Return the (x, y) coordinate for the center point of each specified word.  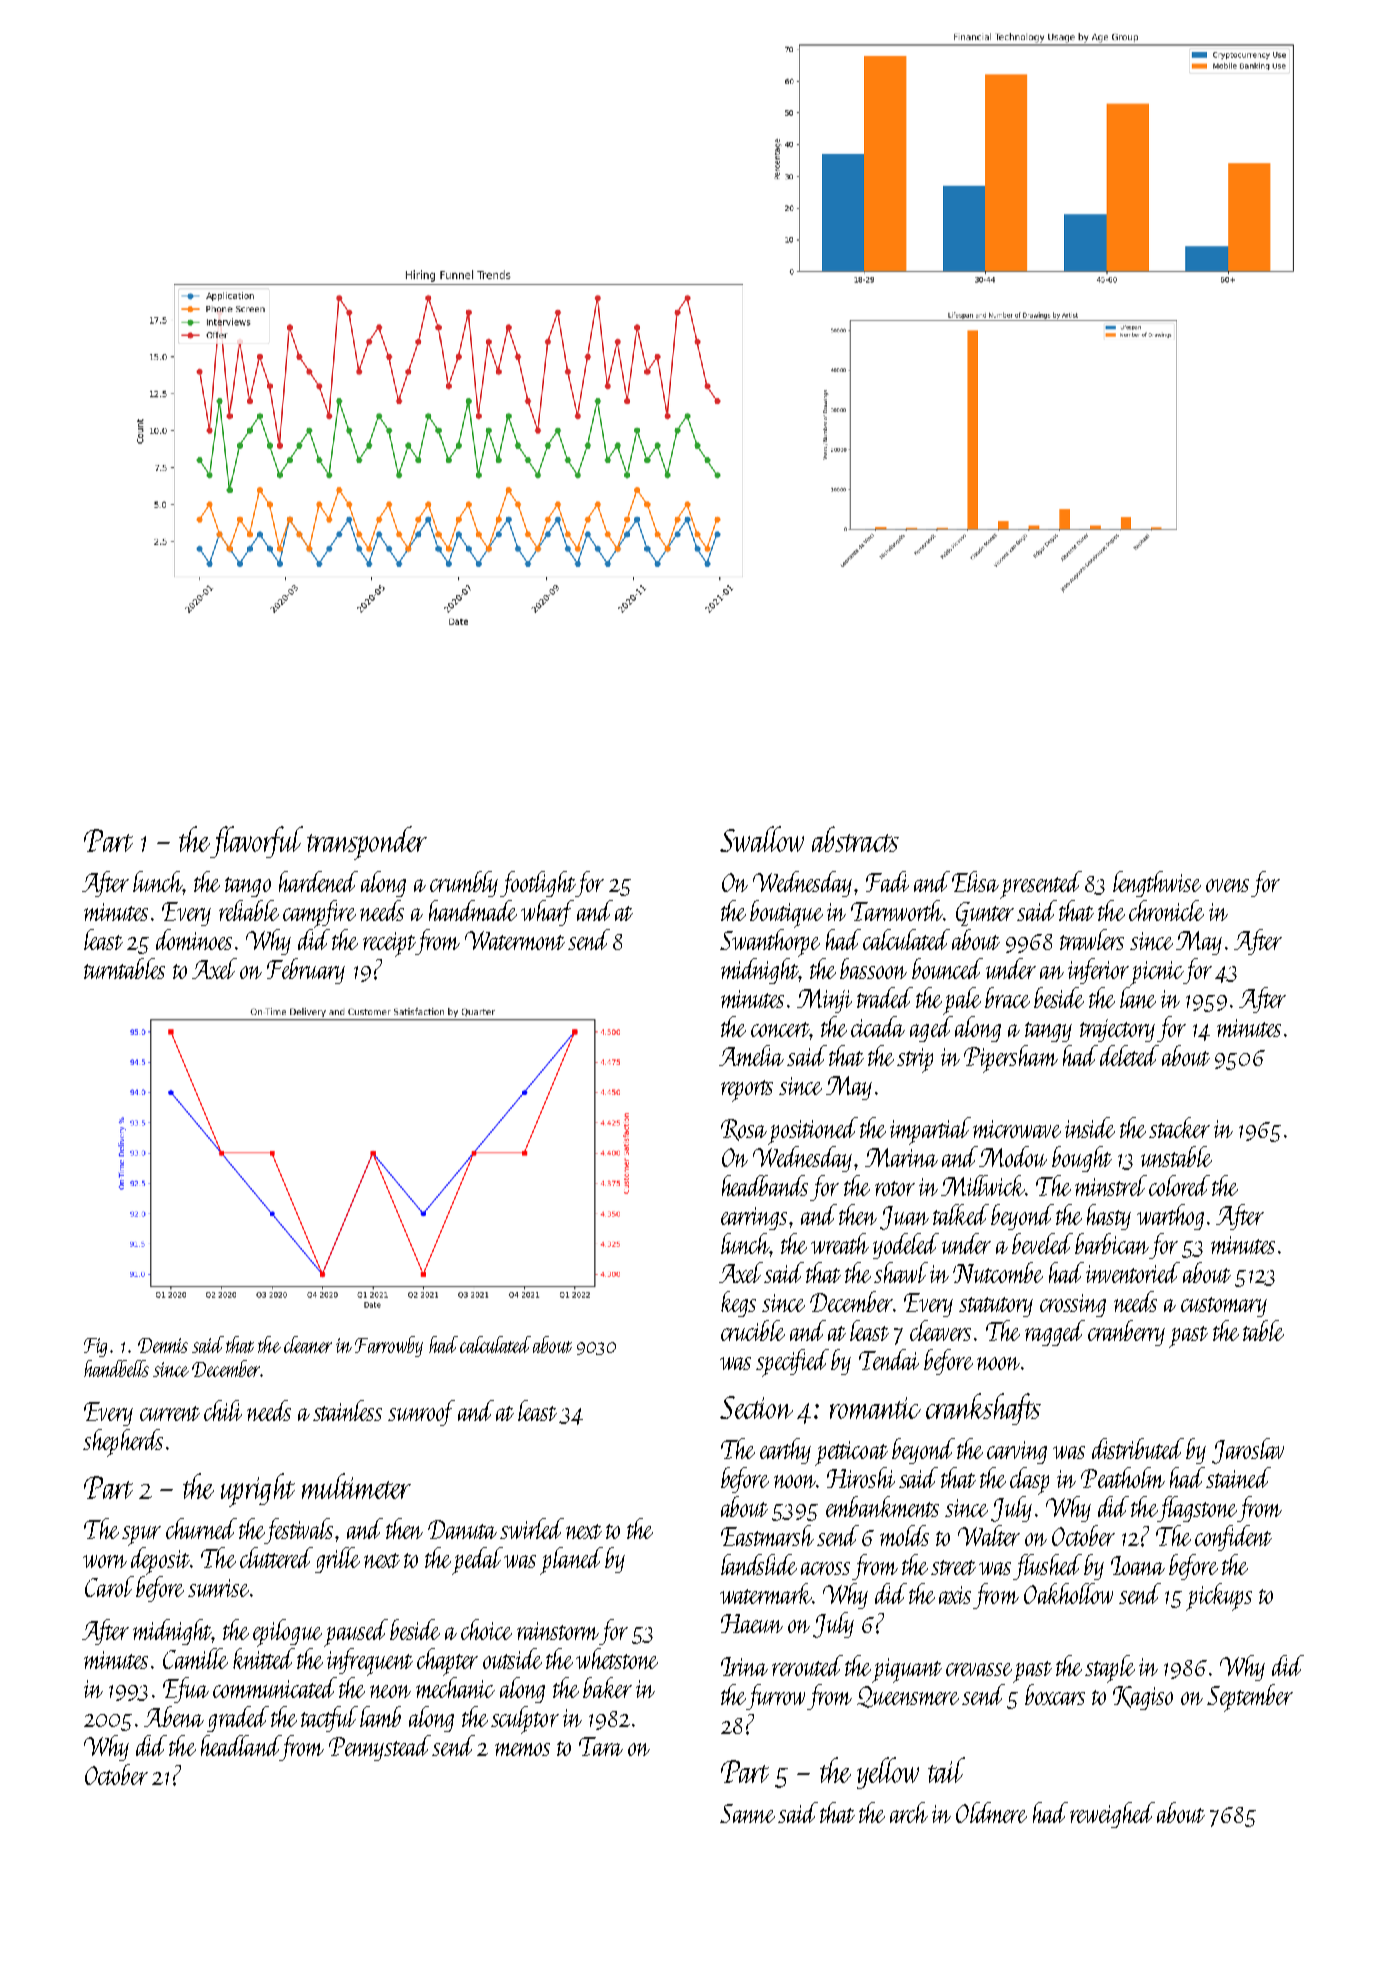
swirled (532, 1528)
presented (1041, 885)
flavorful (257, 842)
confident (1233, 1538)
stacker (1179, 1127)
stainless (347, 1410)
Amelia (751, 1055)
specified (792, 1363)
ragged (1055, 1333)
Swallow (762, 839)
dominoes (194, 939)
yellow (888, 1773)
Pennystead (380, 1748)
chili (223, 1410)
